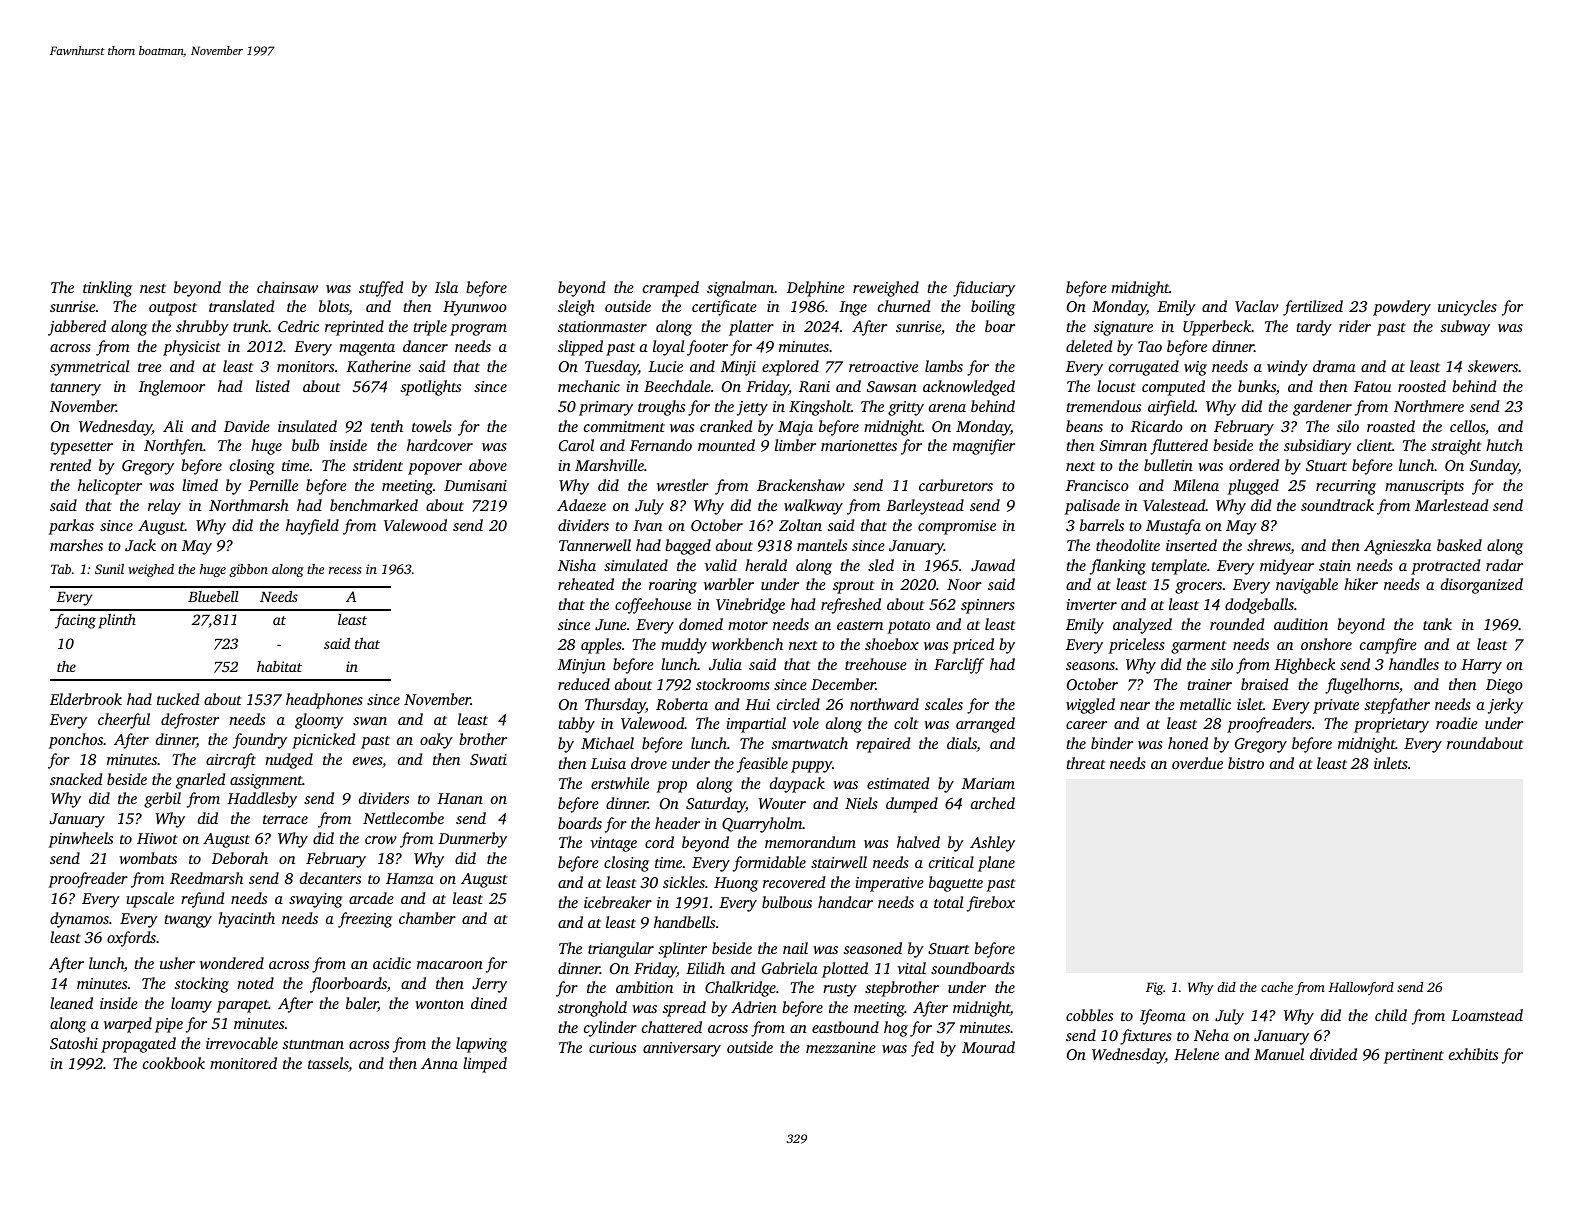 The width and height of the screenshot is (1573, 1215). What do you see at coordinates (956, 485) in the screenshot?
I see `carburetors` at bounding box center [956, 485].
